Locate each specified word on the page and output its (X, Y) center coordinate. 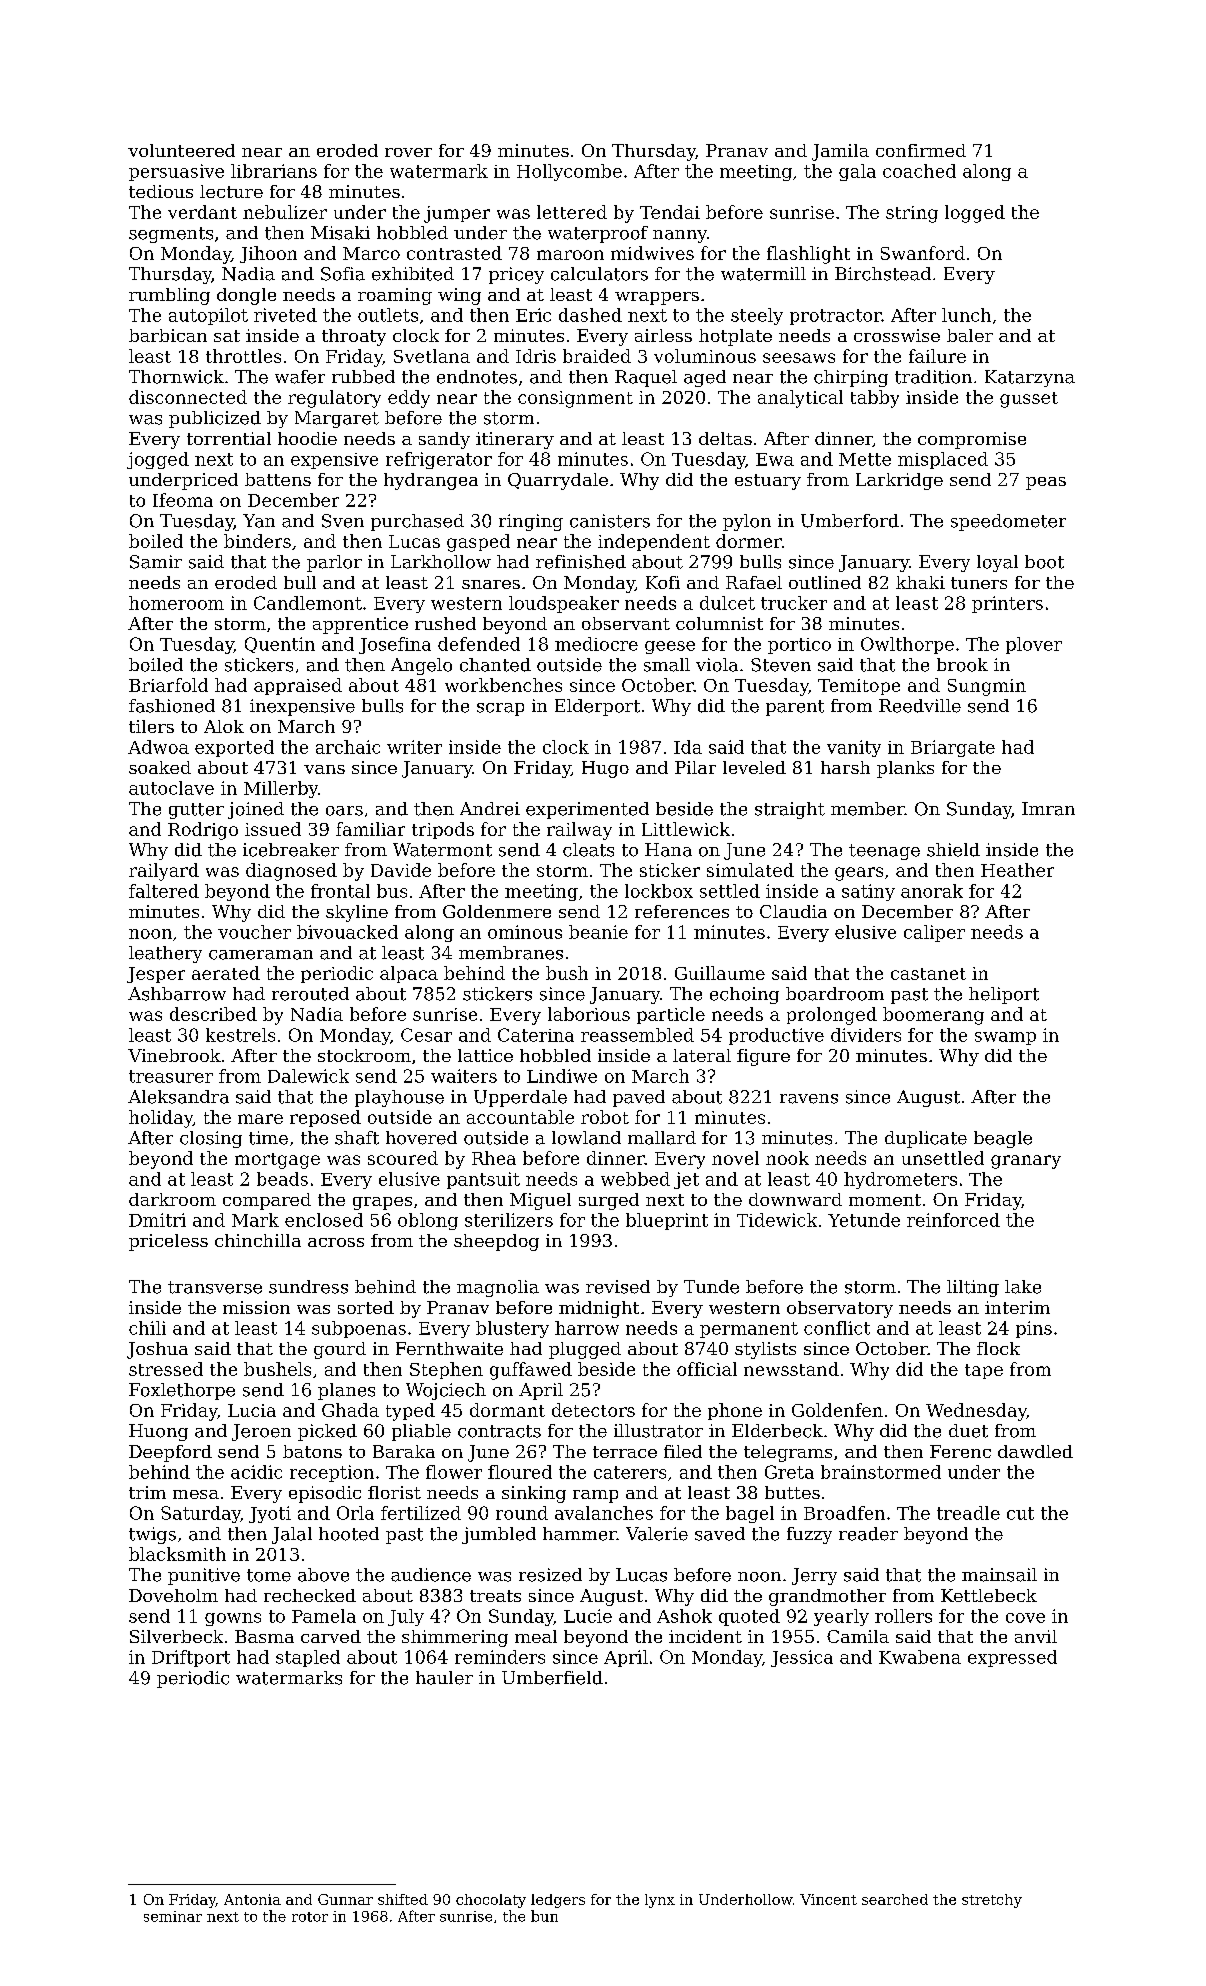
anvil (1036, 1636)
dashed (590, 315)
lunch (966, 315)
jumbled (499, 1535)
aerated (226, 973)
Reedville (920, 706)
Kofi (663, 582)
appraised (298, 686)
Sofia (343, 274)
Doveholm (173, 1595)
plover (1034, 645)
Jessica (802, 1658)
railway (579, 831)
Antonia (252, 1899)
